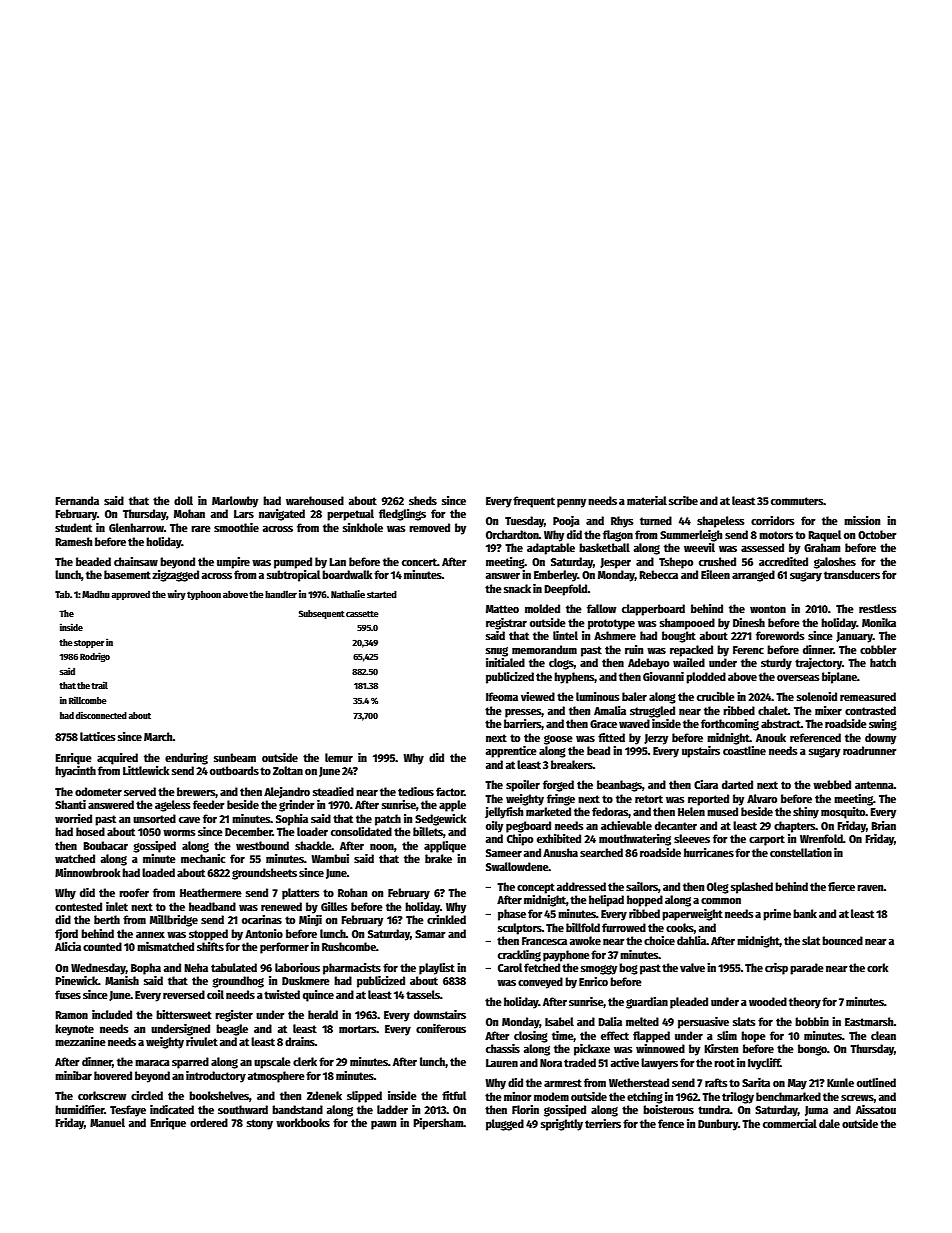 The image size is (952, 1233). Describe the element at coordinates (718, 888) in the document. I see `Oleg` at that location.
